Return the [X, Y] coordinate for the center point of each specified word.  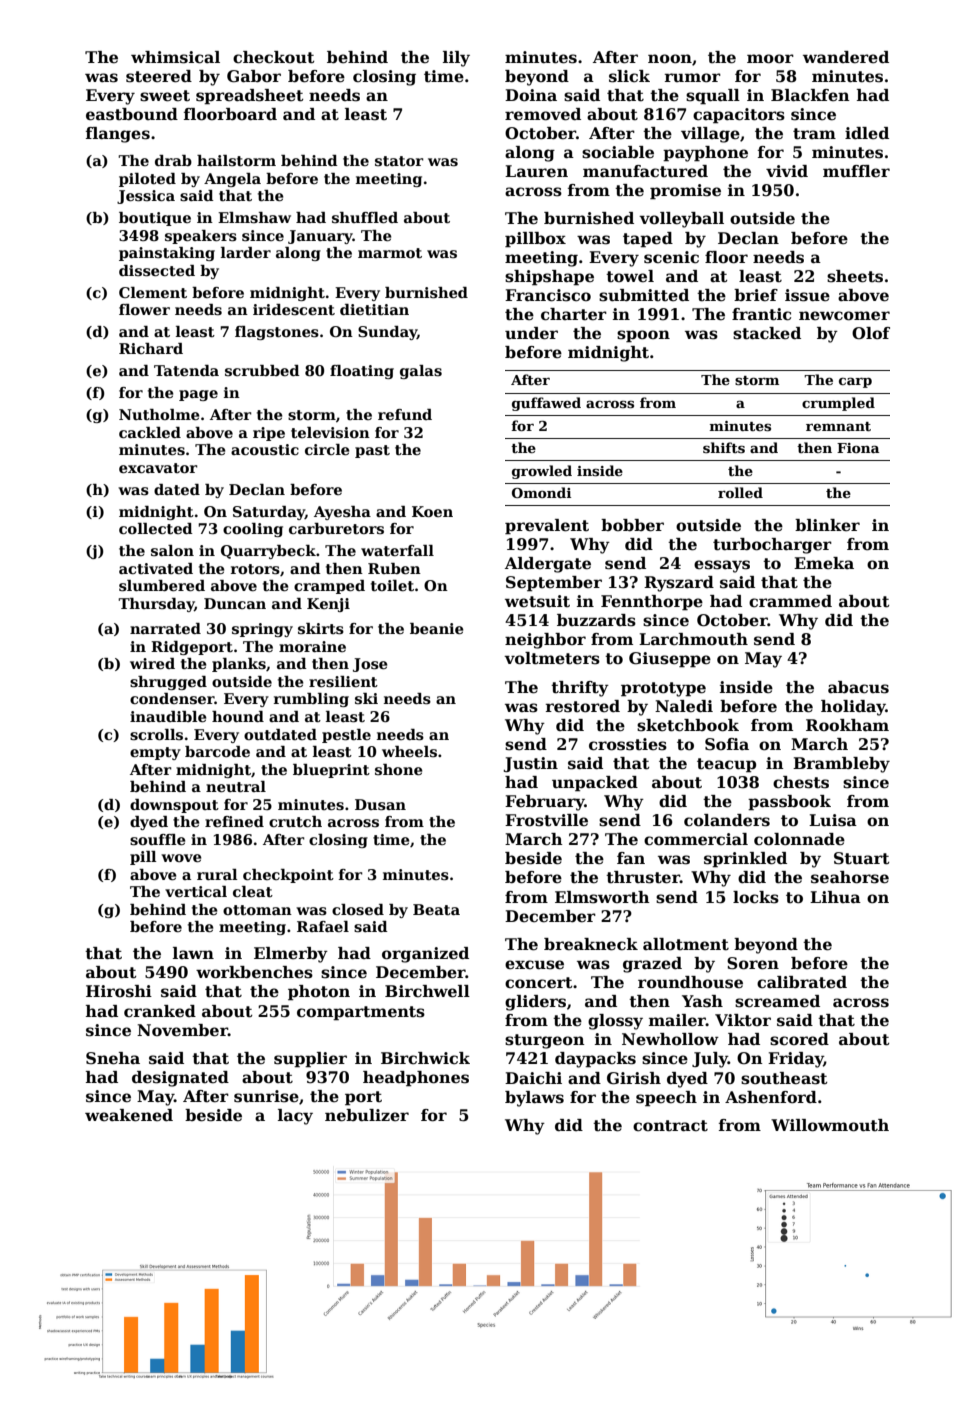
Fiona [858, 448]
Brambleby [841, 765]
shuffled [365, 217]
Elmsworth [602, 897]
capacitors [739, 116]
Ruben [394, 568]
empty [155, 753]
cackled [150, 432]
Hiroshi [119, 991]
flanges [118, 135]
